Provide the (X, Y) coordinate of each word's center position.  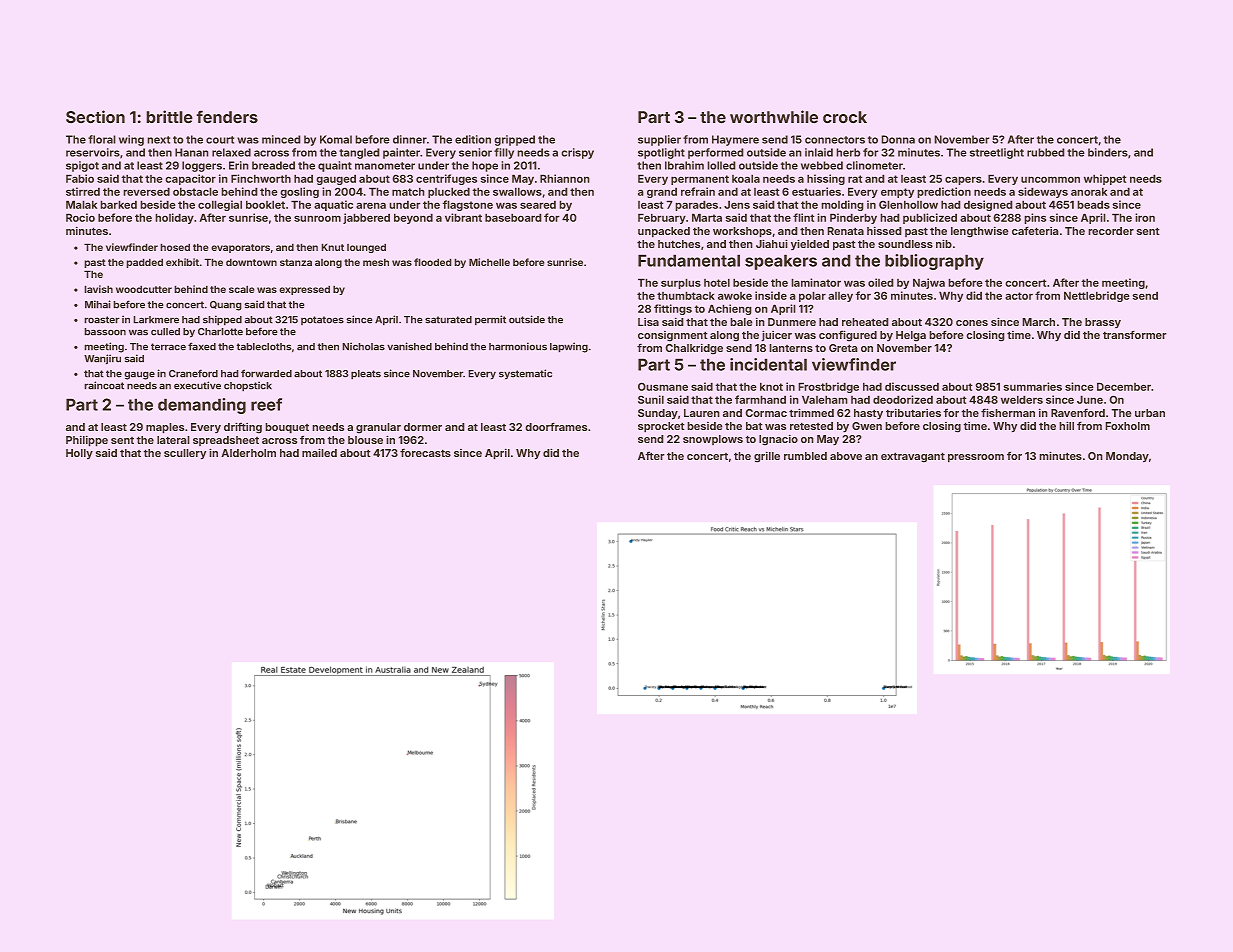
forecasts (425, 452)
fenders (227, 117)
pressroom (976, 458)
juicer (776, 336)
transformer (1135, 334)
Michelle (489, 262)
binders (1108, 152)
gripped (514, 140)
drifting (243, 428)
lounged (366, 248)
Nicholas (363, 346)
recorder (1111, 231)
